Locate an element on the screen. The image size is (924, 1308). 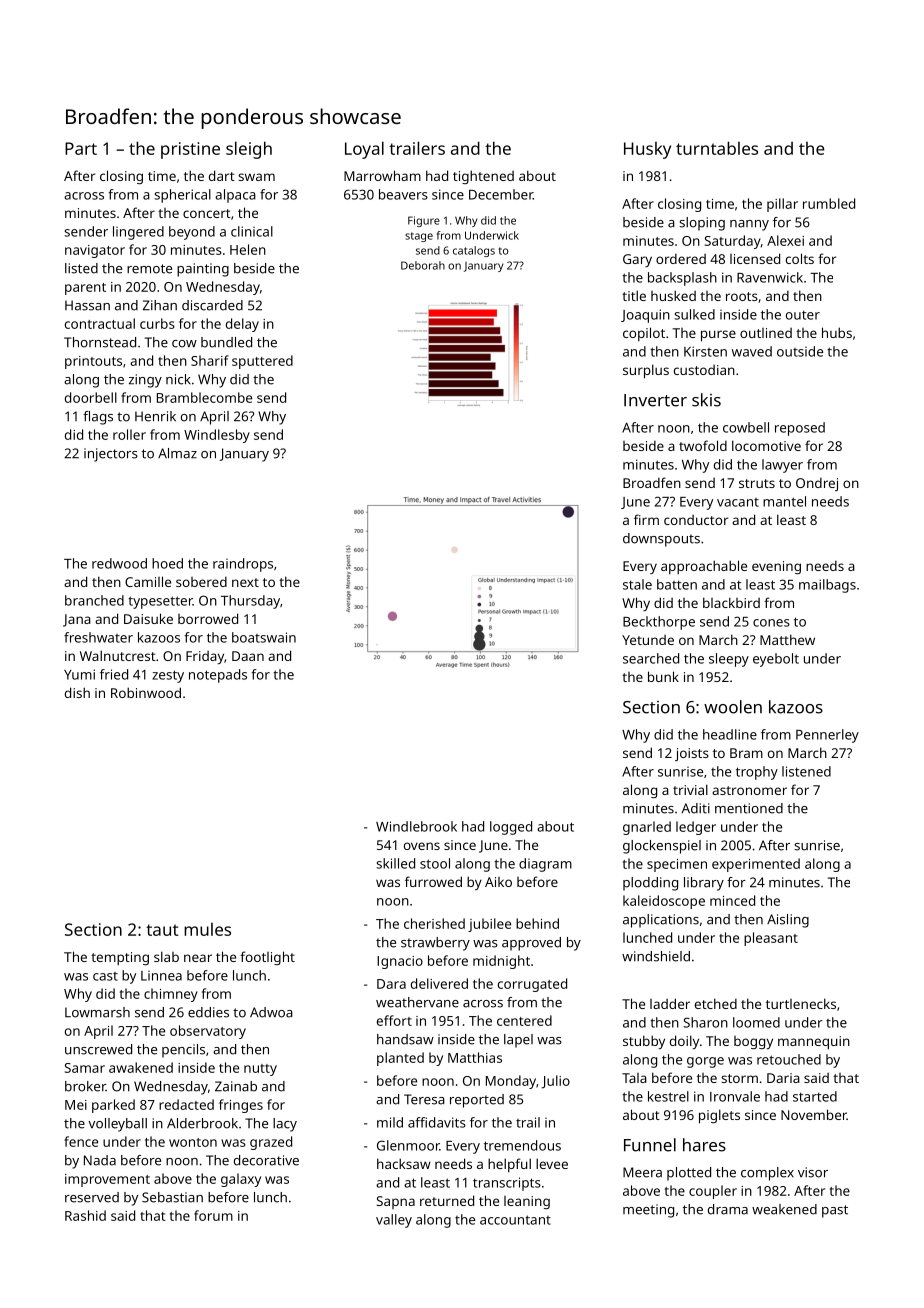
licensed is located at coordinates (755, 258).
